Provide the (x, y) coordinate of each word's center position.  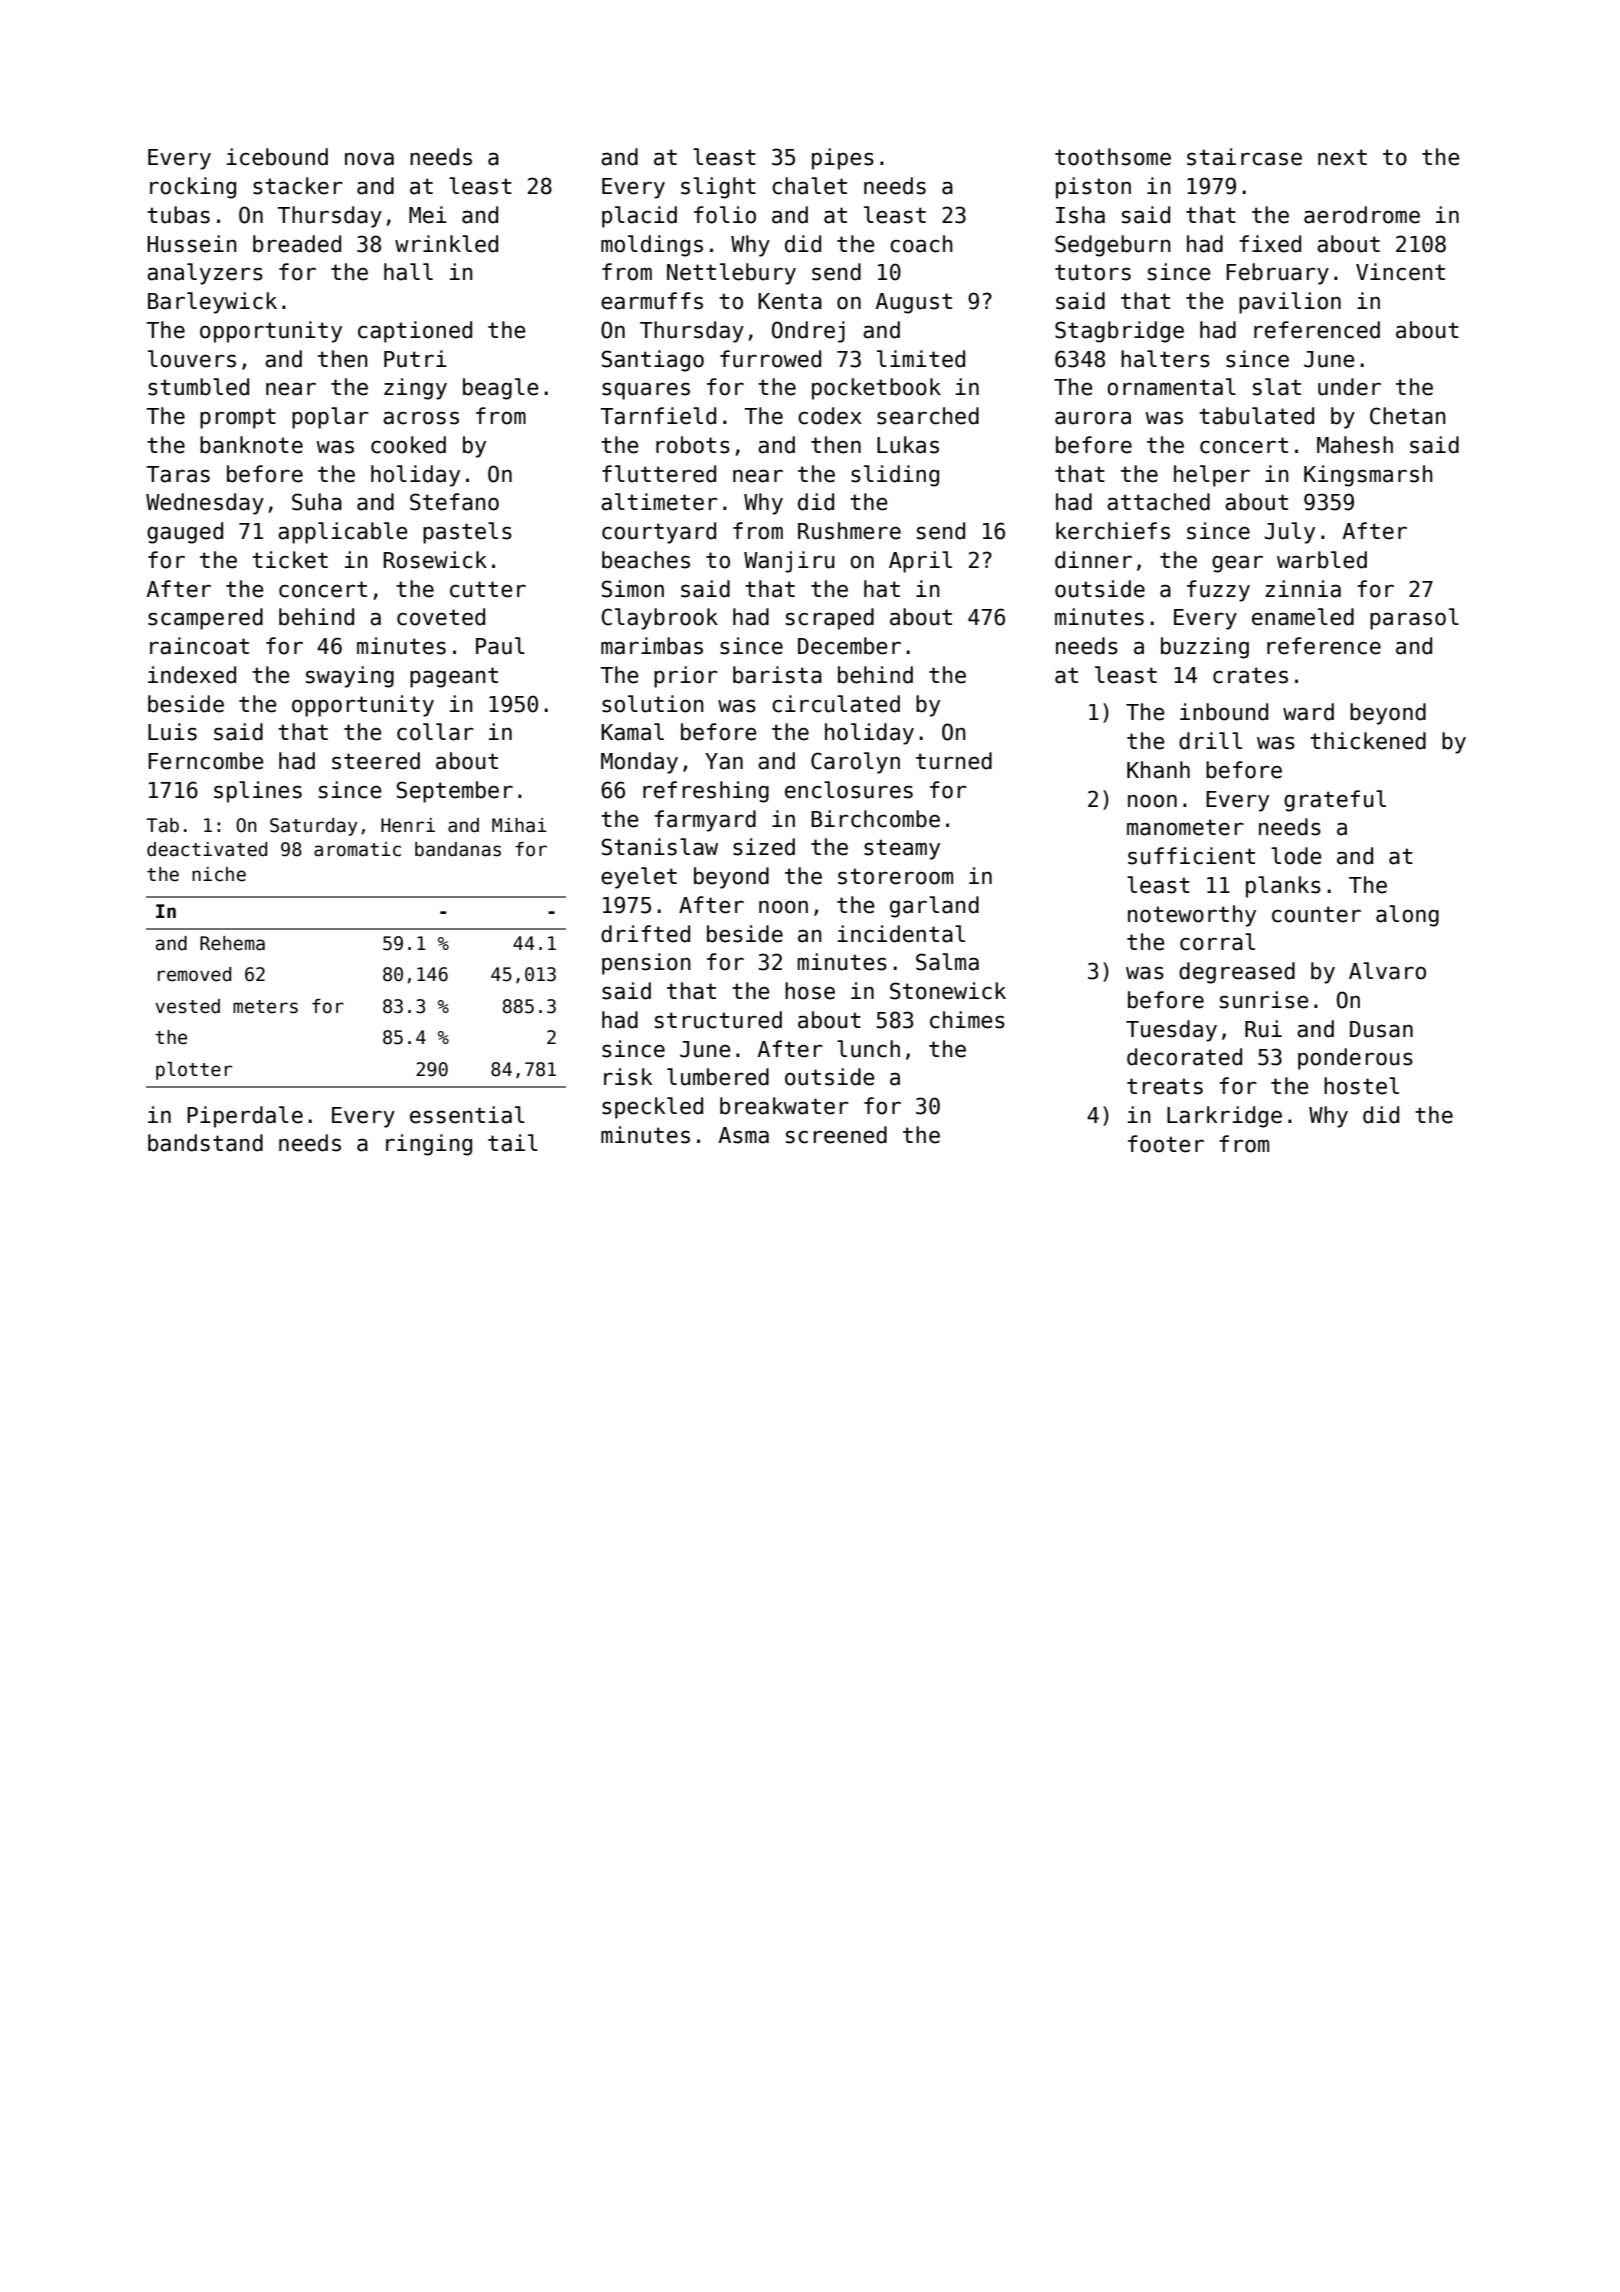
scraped (830, 619)
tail (513, 1143)
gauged (185, 533)
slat (1277, 387)
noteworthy (1192, 916)
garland (934, 907)
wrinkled (446, 244)
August (914, 303)
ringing (429, 1145)
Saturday (314, 827)
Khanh (1158, 770)
